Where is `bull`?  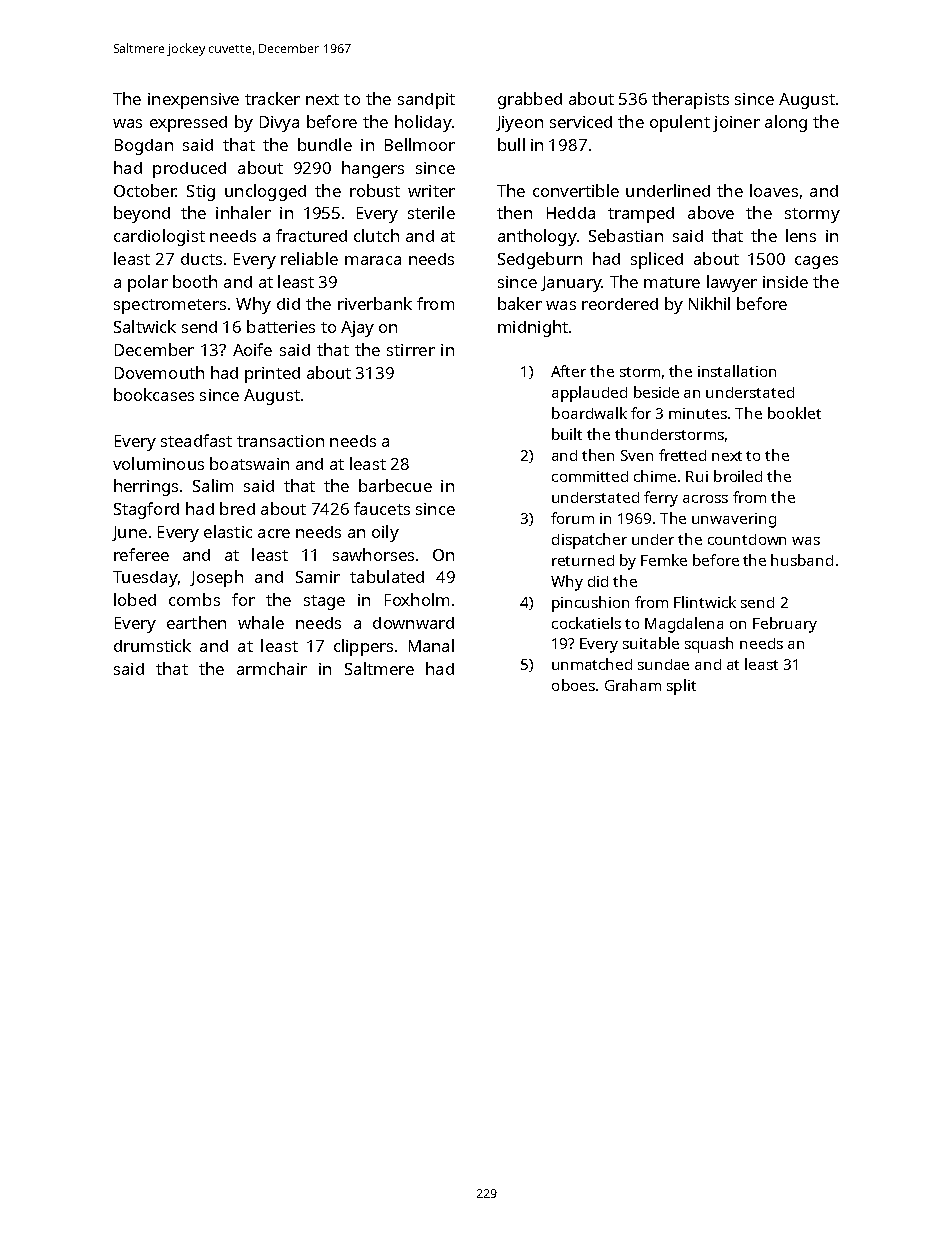 bull is located at coordinates (511, 144).
